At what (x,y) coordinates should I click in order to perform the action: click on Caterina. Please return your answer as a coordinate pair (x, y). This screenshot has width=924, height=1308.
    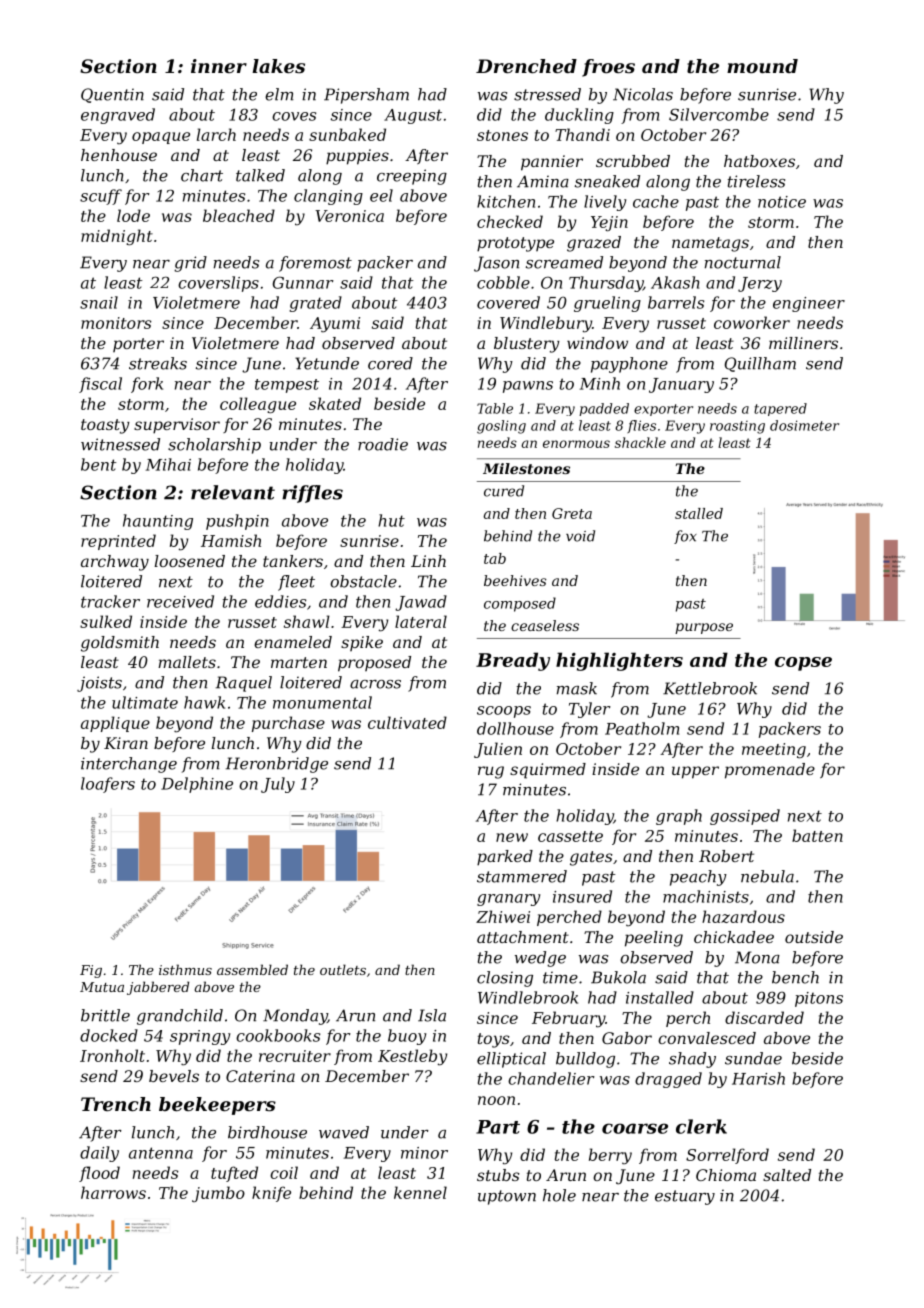
    Looking at the image, I should click on (260, 1076).
